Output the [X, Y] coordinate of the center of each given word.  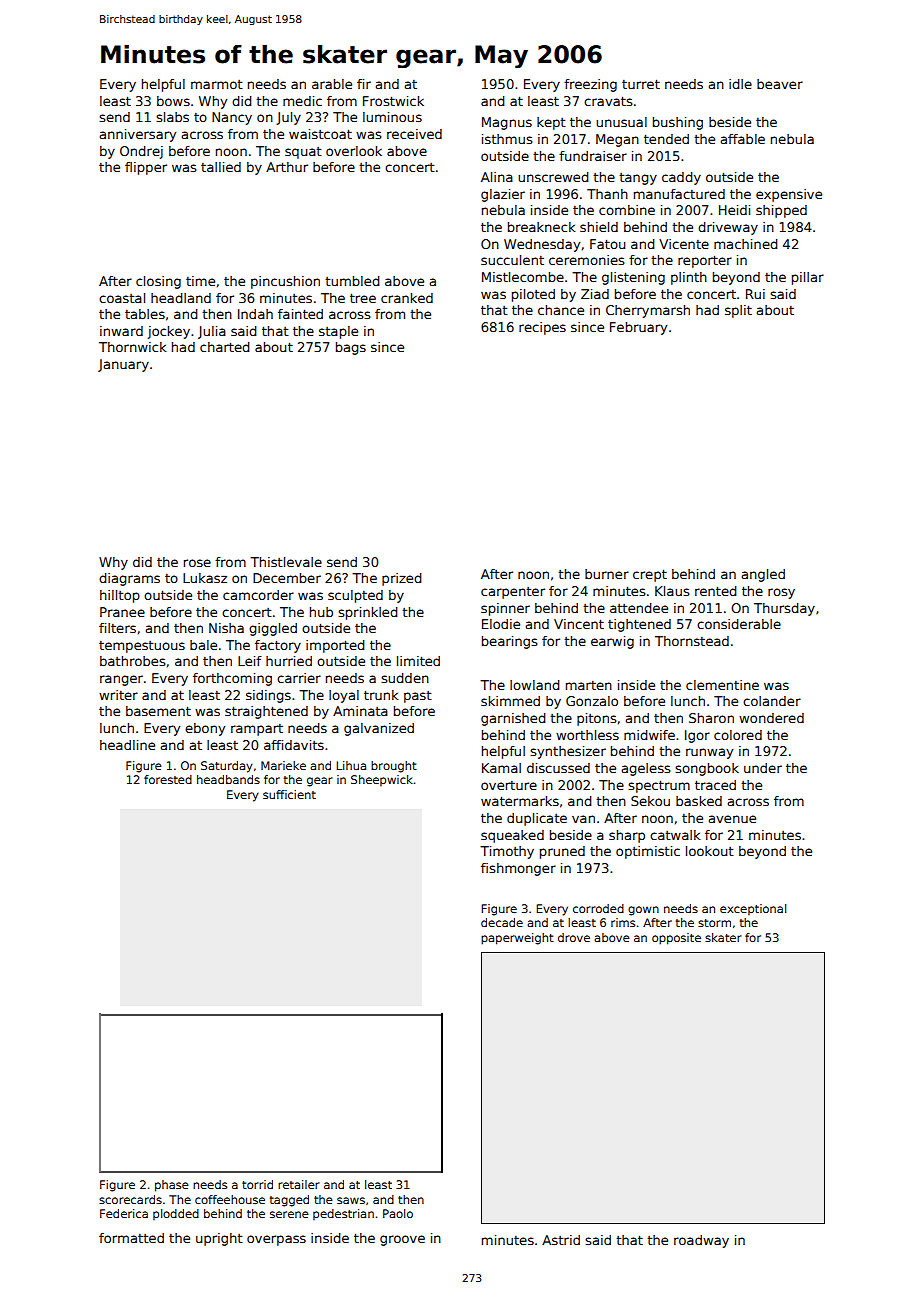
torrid [257, 1184]
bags [351, 348]
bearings [509, 642]
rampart [257, 730]
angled [763, 575]
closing [158, 282]
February [638, 328]
